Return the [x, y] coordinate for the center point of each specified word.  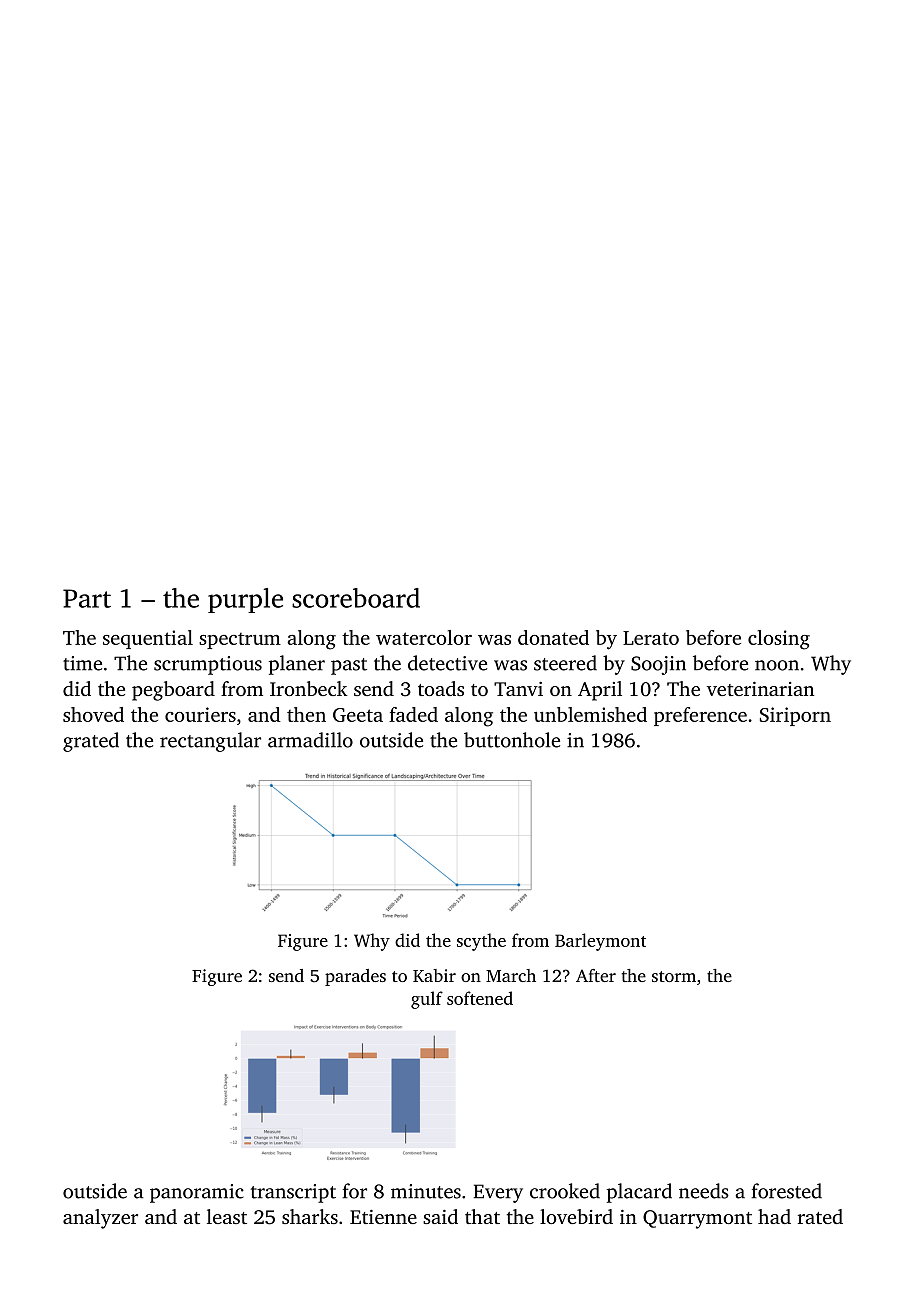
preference [700, 716]
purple [245, 600]
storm [674, 976]
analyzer [100, 1219]
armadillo [310, 740]
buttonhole [512, 740]
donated [553, 637]
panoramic [197, 1193]
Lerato [651, 638]
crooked [565, 1191]
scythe [481, 942]
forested [787, 1191]
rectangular [210, 742]
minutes [426, 1191]
